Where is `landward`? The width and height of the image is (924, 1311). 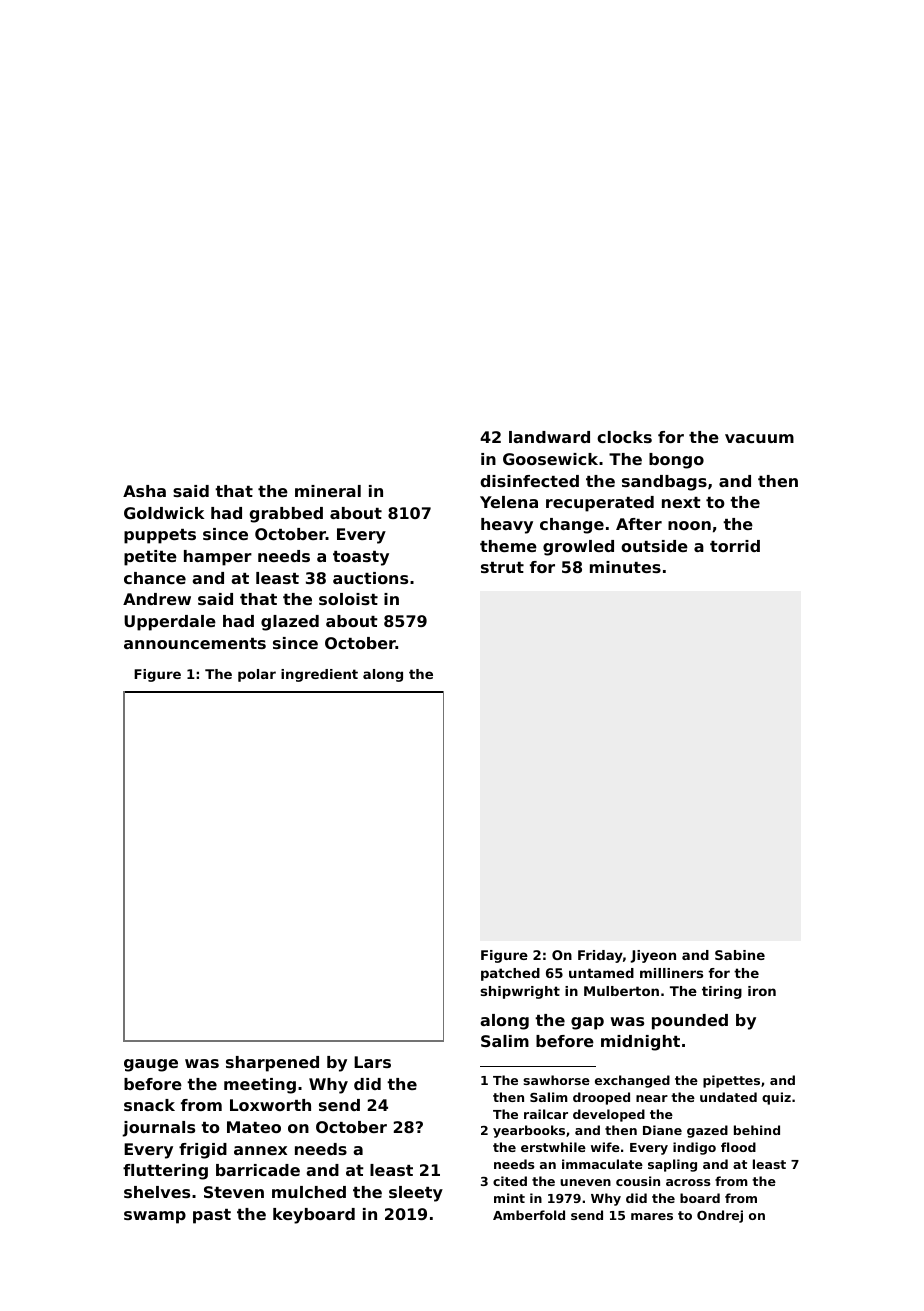
landward is located at coordinates (549, 437).
